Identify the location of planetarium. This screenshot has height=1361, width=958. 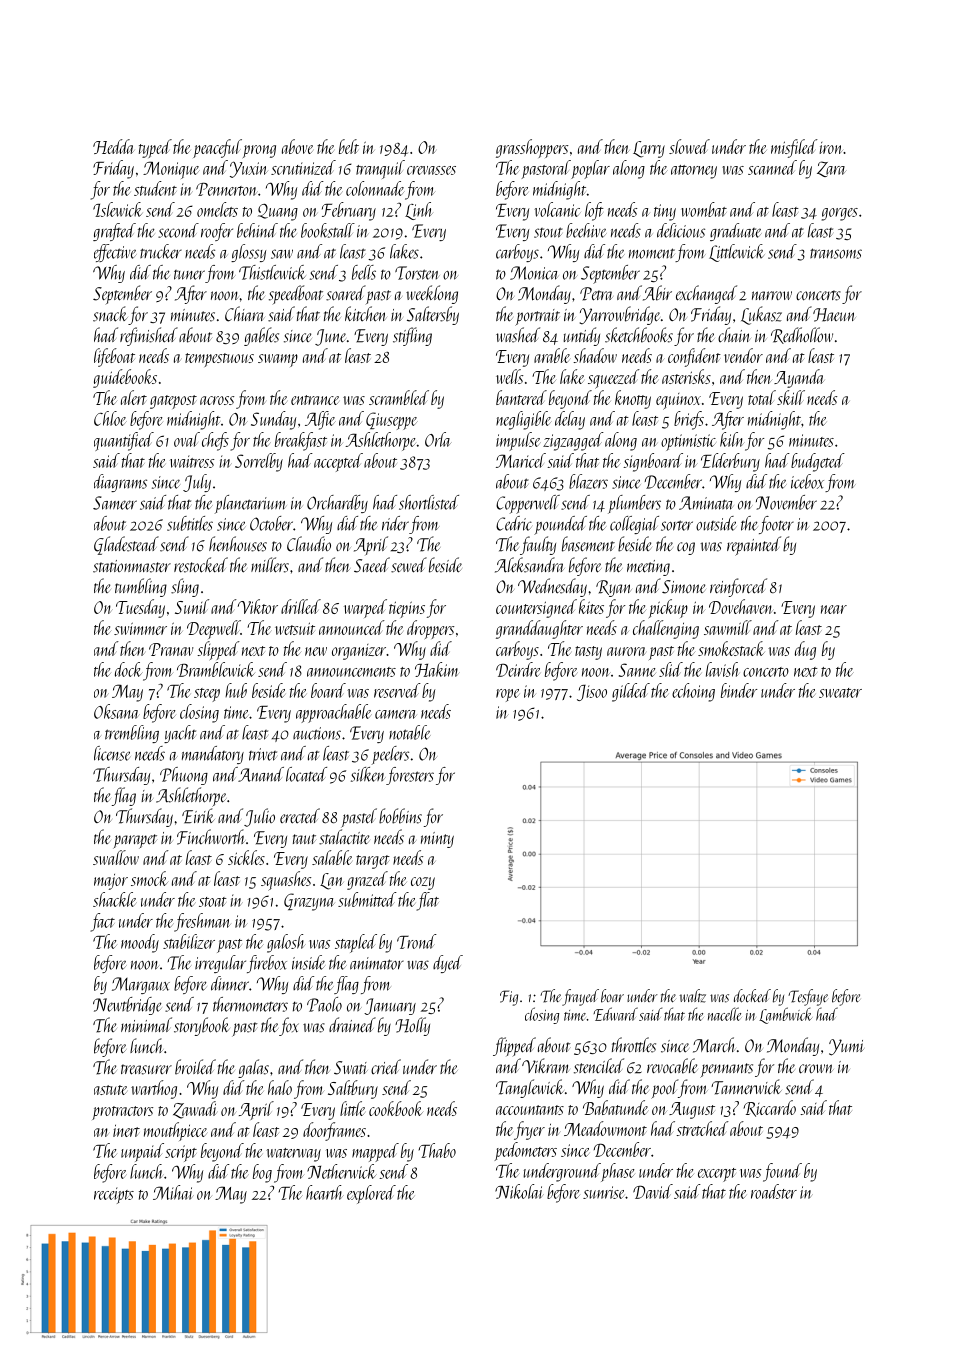
(250, 504).
